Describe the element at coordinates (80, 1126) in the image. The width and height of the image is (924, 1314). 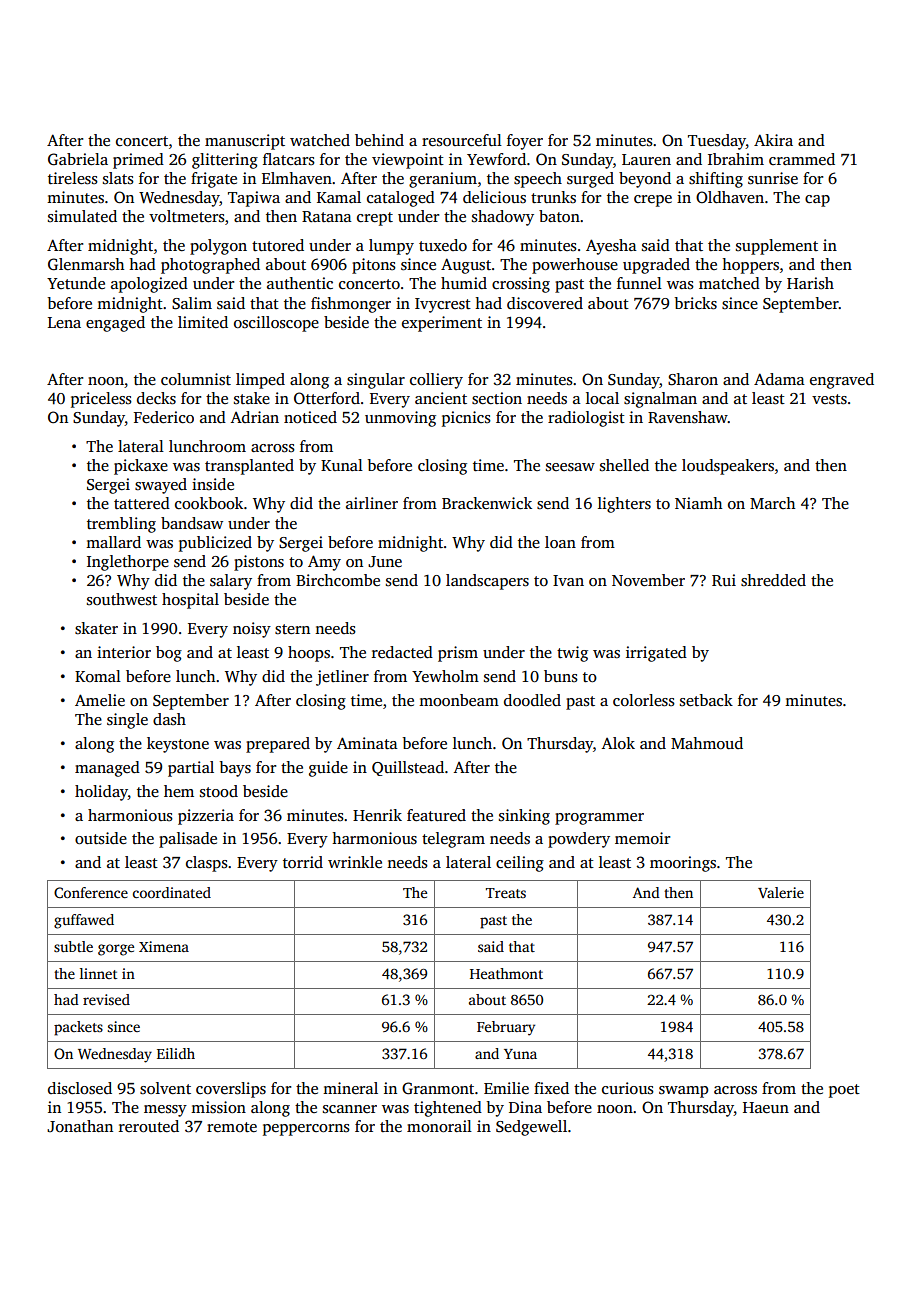
I see `Jonathan` at that location.
